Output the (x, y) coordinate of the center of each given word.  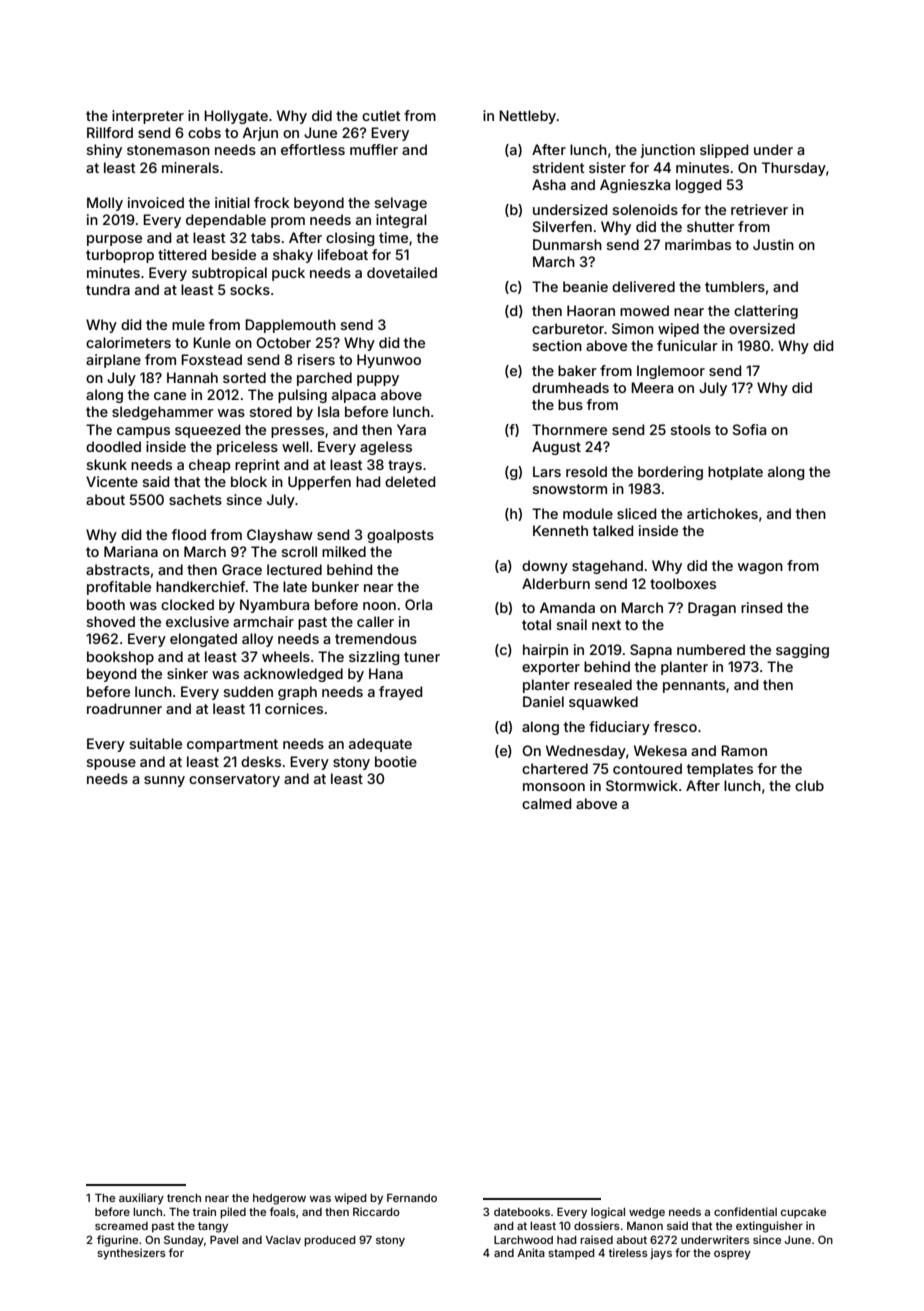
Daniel (543, 701)
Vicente (112, 481)
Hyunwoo (389, 361)
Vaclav (283, 1240)
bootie (396, 761)
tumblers (735, 286)
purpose (114, 240)
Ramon (744, 750)
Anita (531, 1252)
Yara (411, 429)
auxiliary (141, 1199)
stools (691, 429)
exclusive (197, 621)
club (809, 785)
